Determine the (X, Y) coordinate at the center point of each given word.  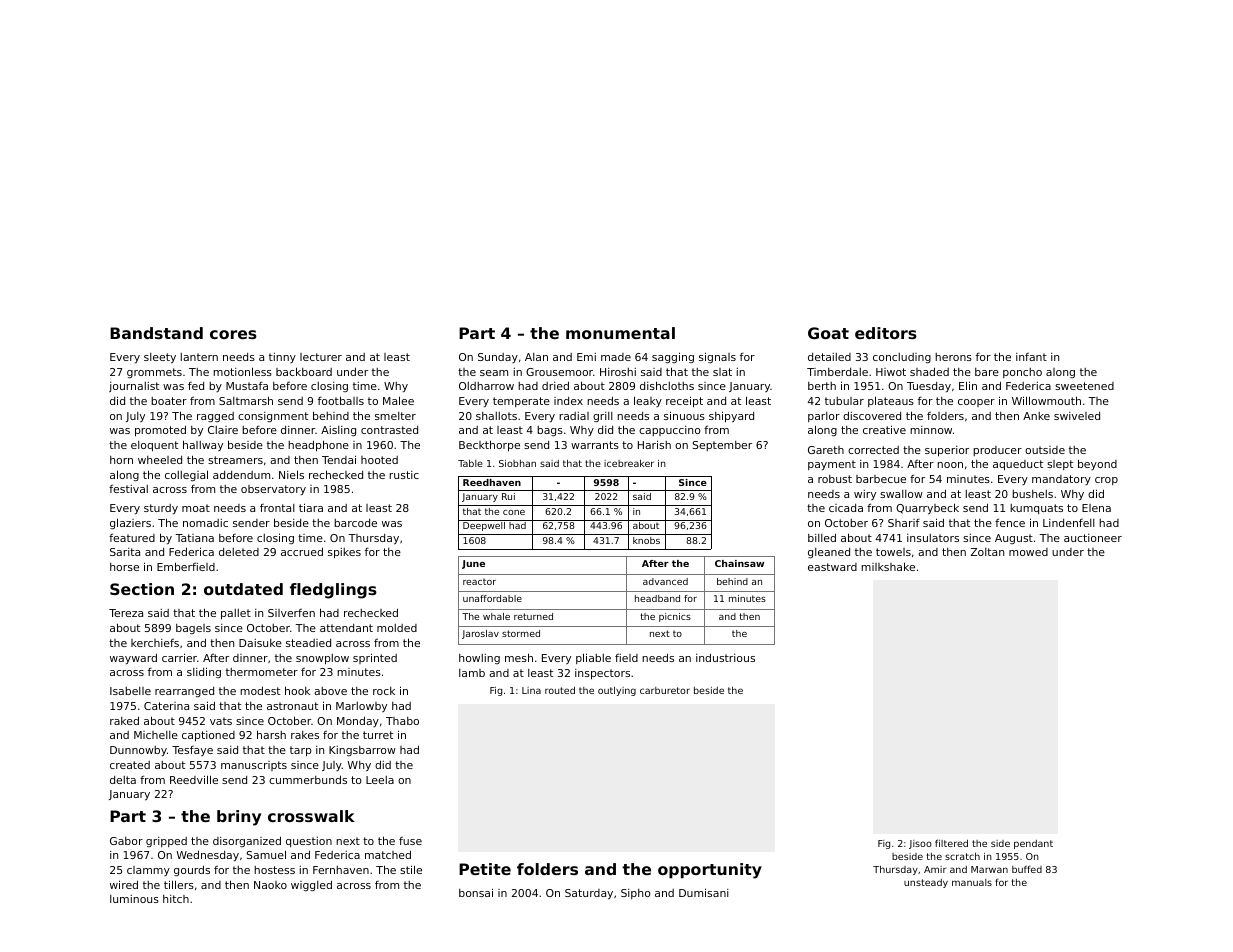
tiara (311, 507)
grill (603, 417)
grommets (154, 373)
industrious (725, 657)
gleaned (829, 553)
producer (997, 451)
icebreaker (629, 463)
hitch (176, 899)
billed (822, 537)
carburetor (665, 690)
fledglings (333, 591)
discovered (872, 415)
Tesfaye (192, 751)
